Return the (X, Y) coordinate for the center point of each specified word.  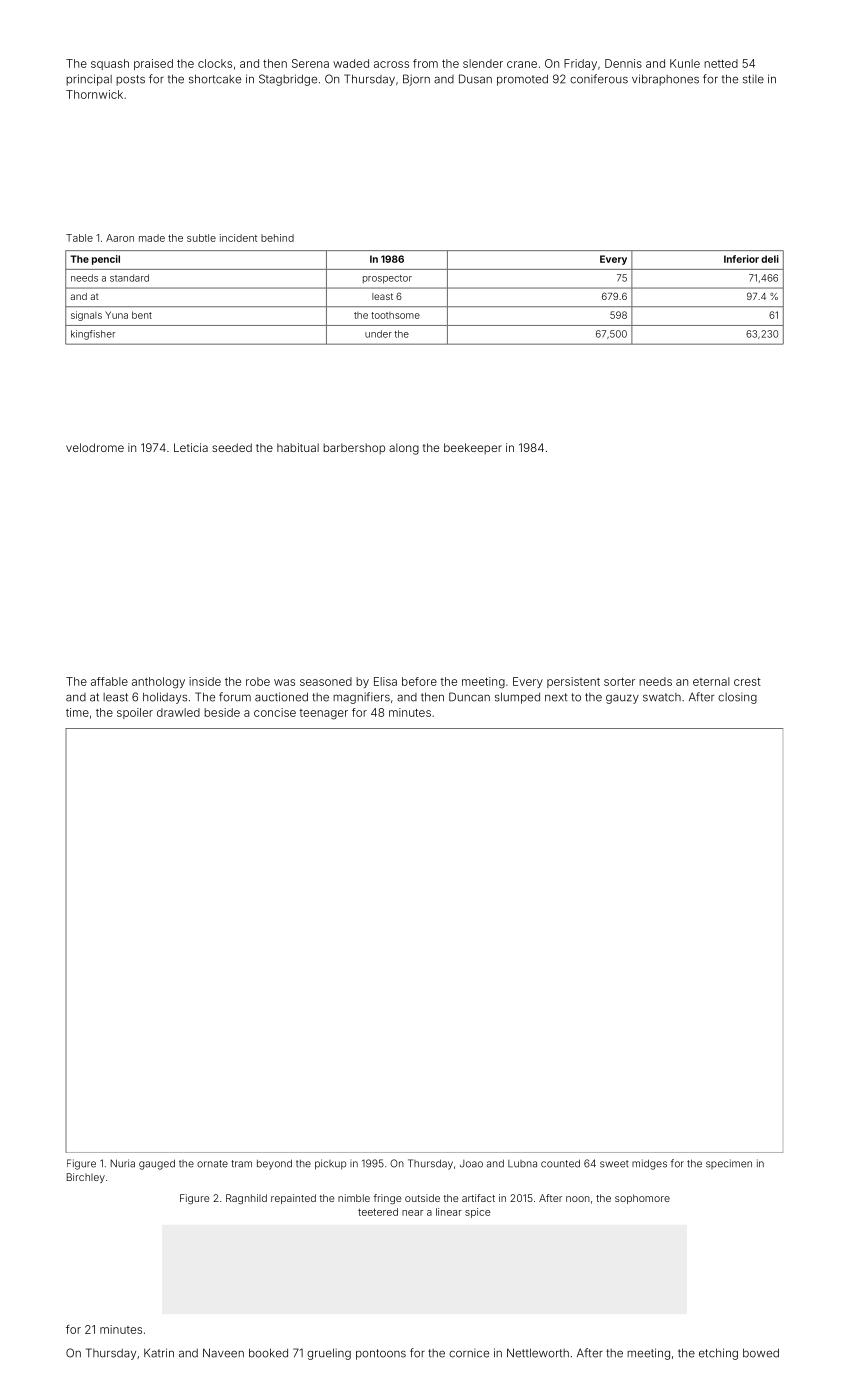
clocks (215, 63)
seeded (232, 447)
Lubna (522, 1164)
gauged (157, 1164)
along (404, 449)
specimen (729, 1164)
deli (770, 259)
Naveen (223, 1353)
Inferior (741, 259)
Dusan (475, 79)
